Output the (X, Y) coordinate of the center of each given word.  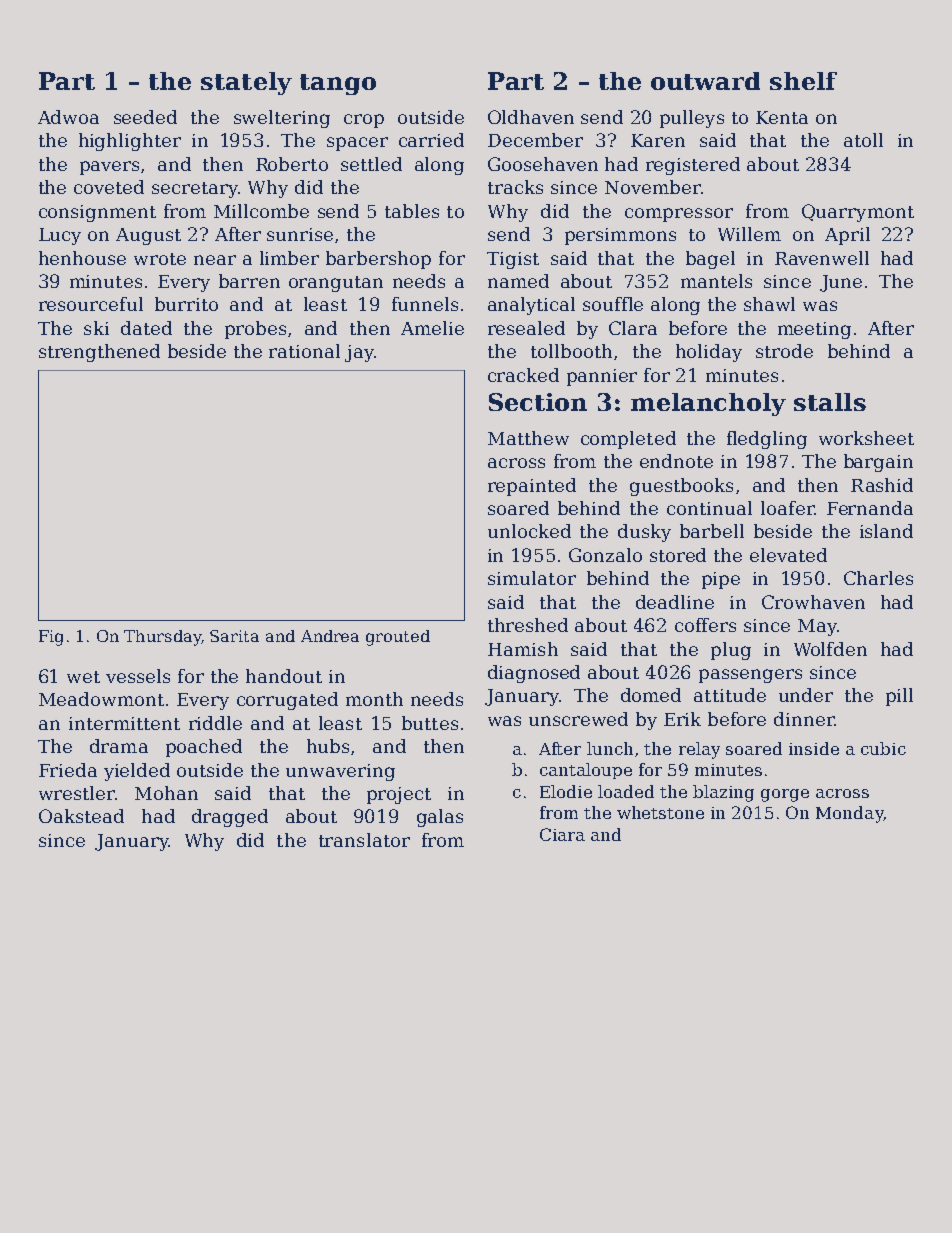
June (841, 283)
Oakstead (81, 816)
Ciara (562, 834)
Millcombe (261, 211)
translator (364, 840)
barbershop (378, 260)
